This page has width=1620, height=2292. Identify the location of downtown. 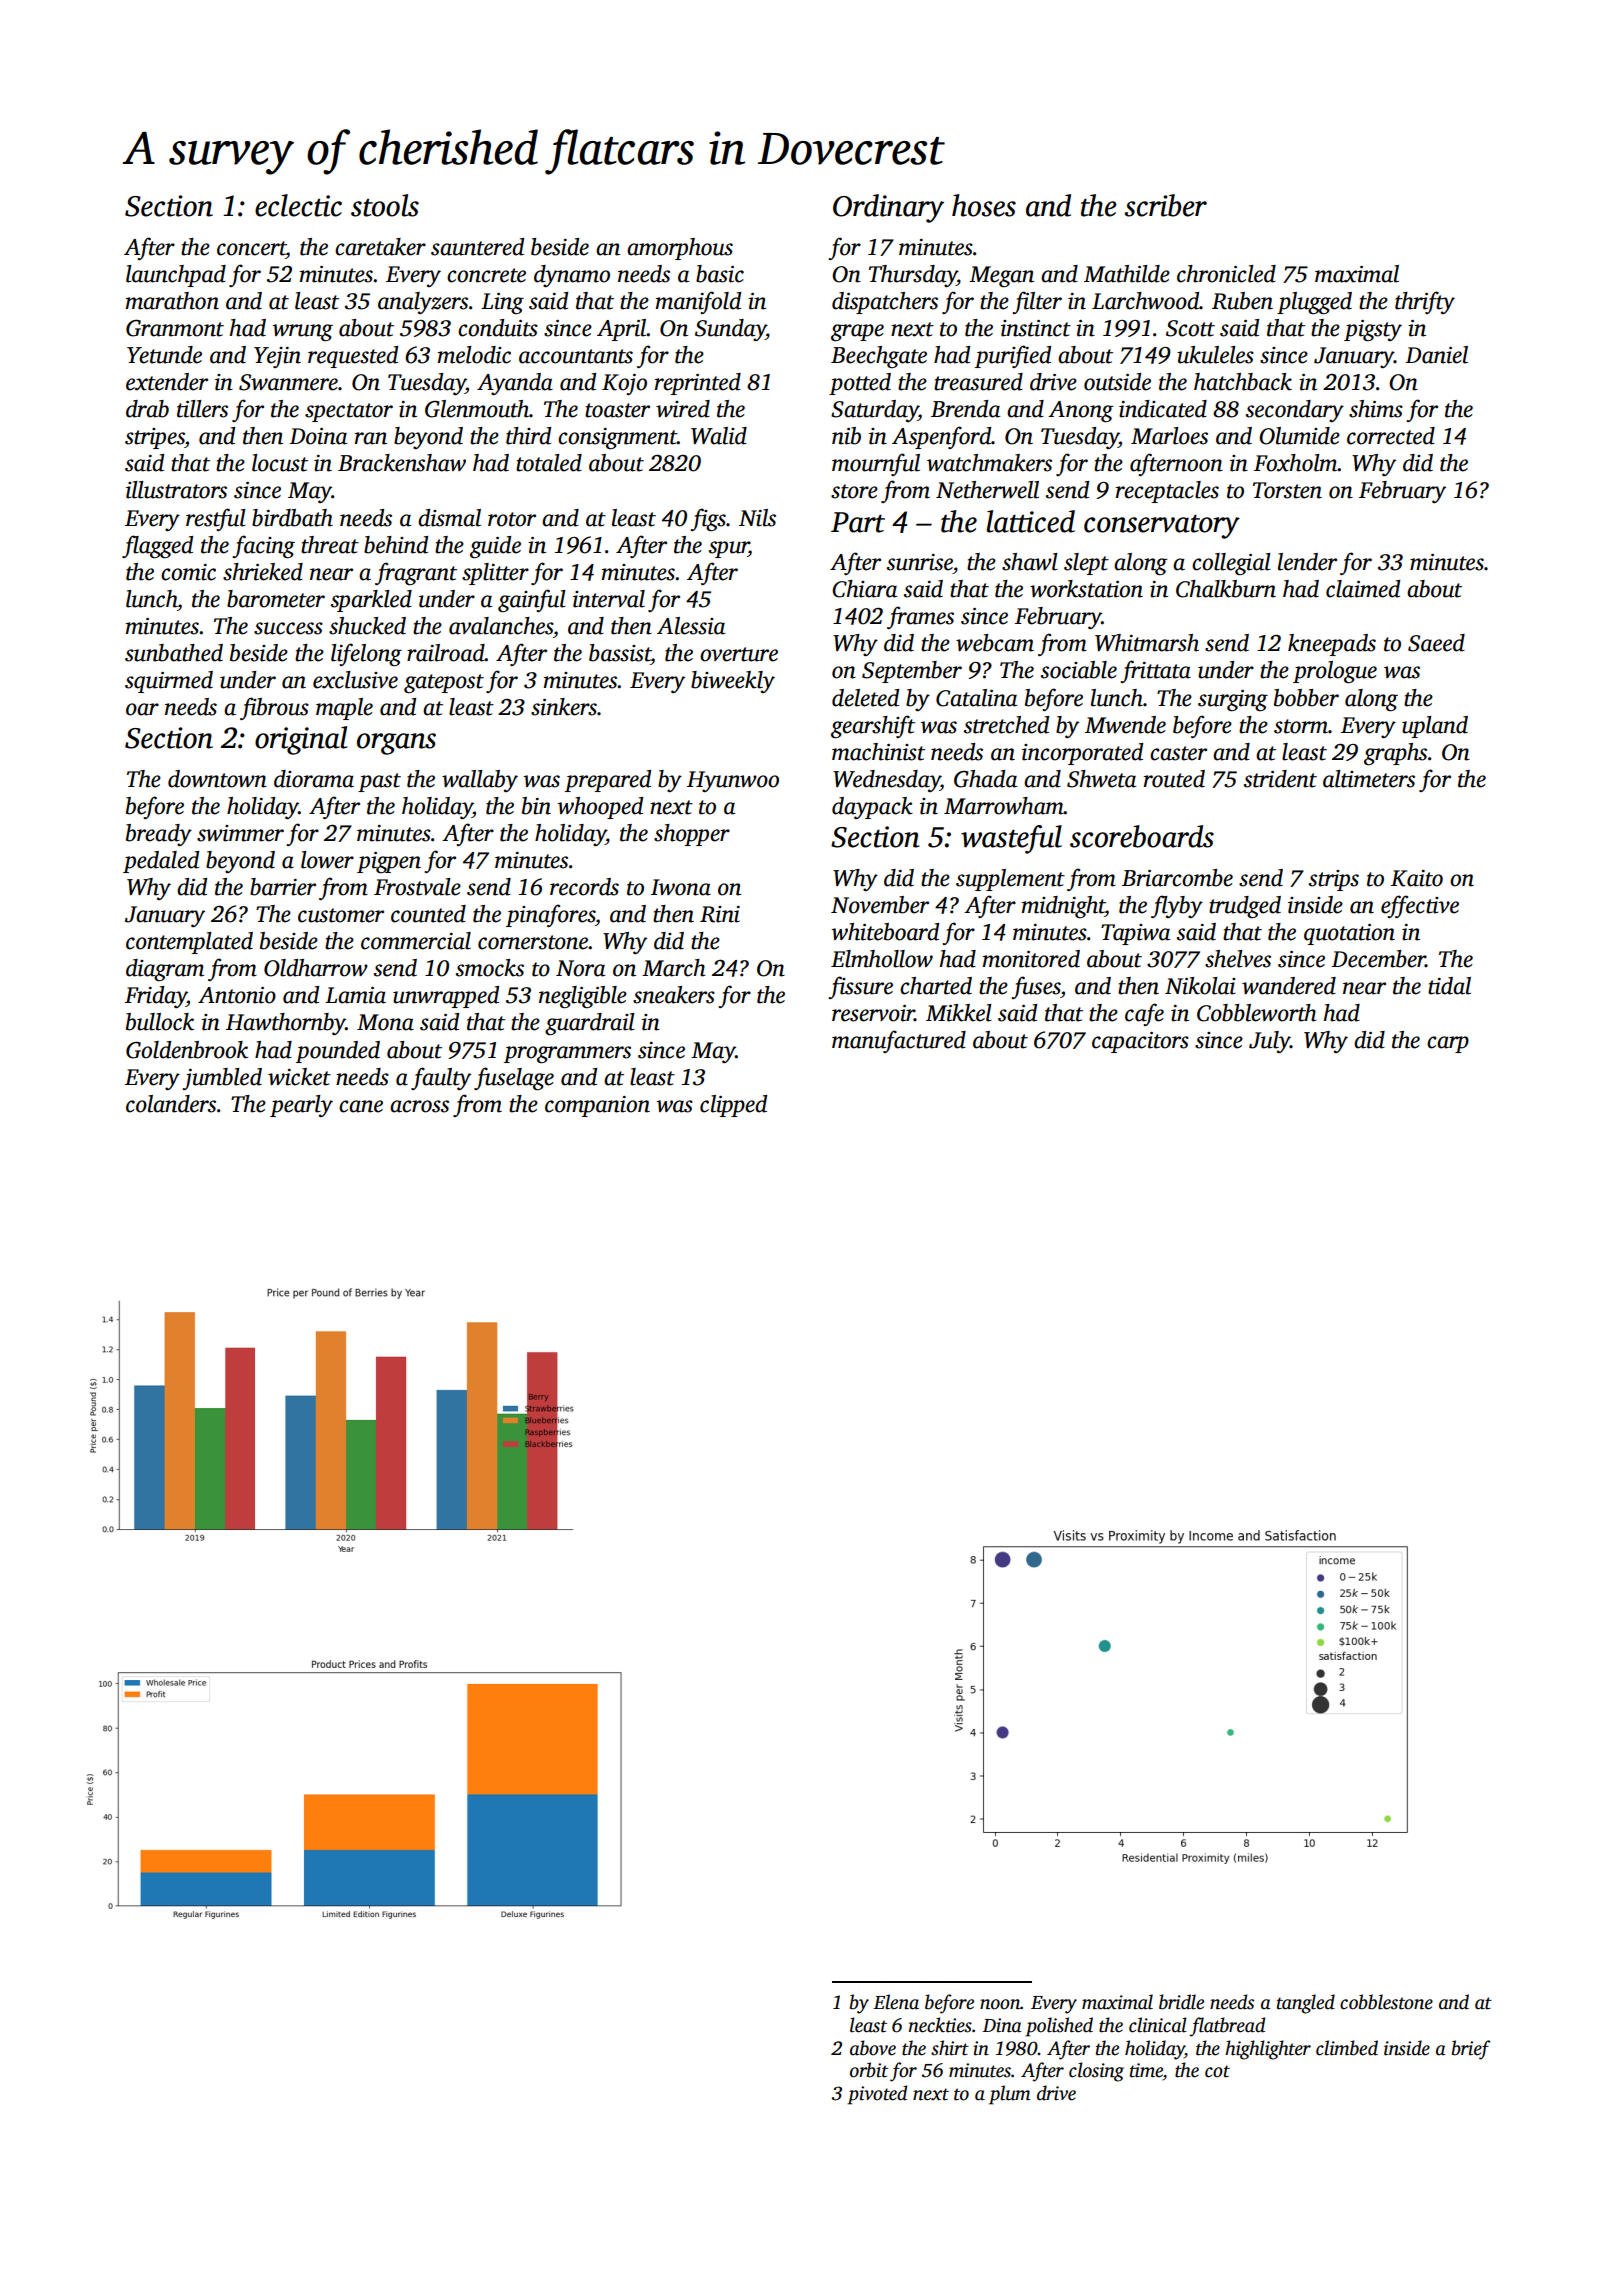
(217, 779).
